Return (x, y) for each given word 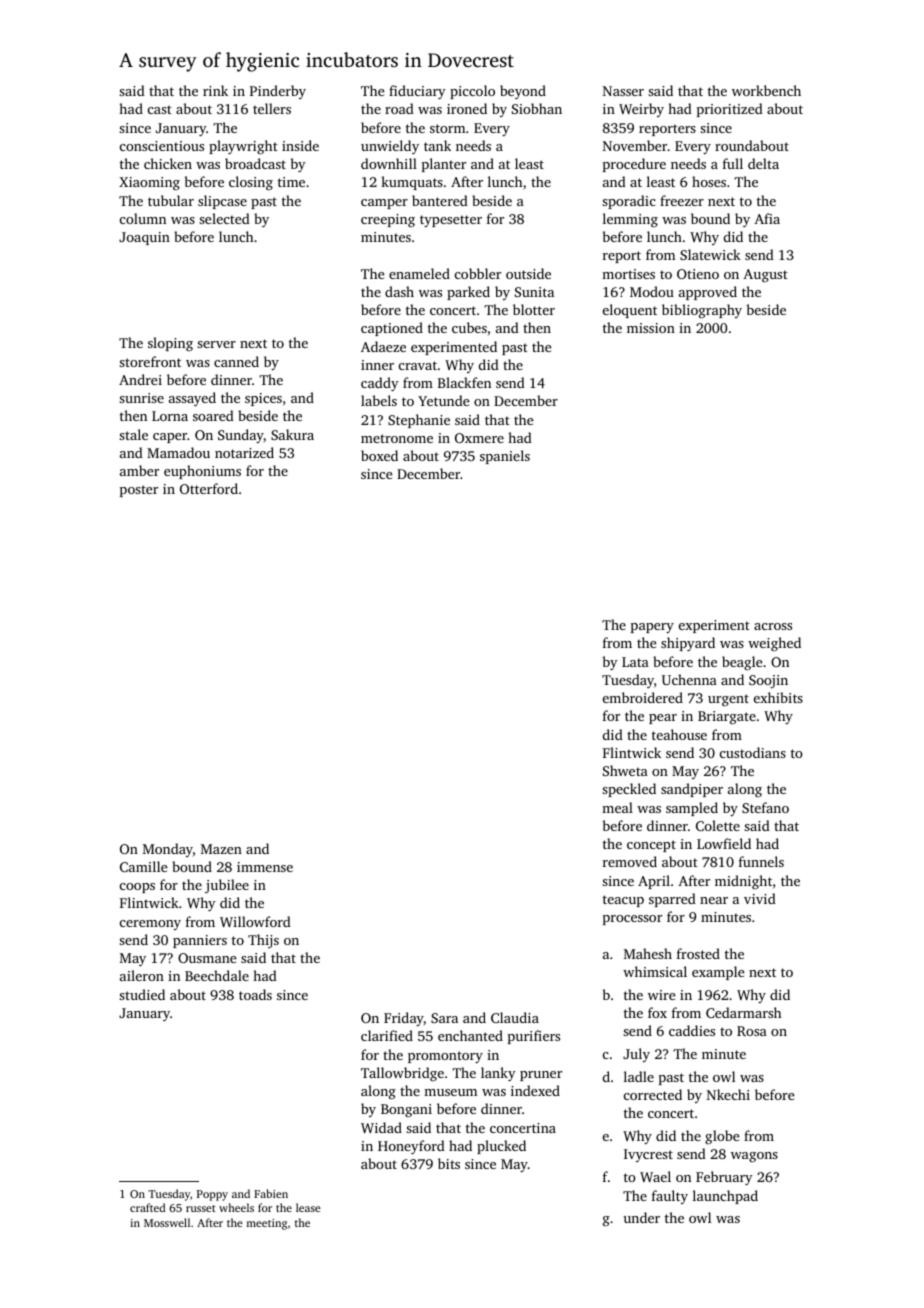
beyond (523, 92)
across (773, 626)
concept (651, 846)
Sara (444, 1018)
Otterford (209, 488)
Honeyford (411, 1147)
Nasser (623, 91)
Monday (168, 850)
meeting (267, 1224)
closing (251, 183)
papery (652, 628)
